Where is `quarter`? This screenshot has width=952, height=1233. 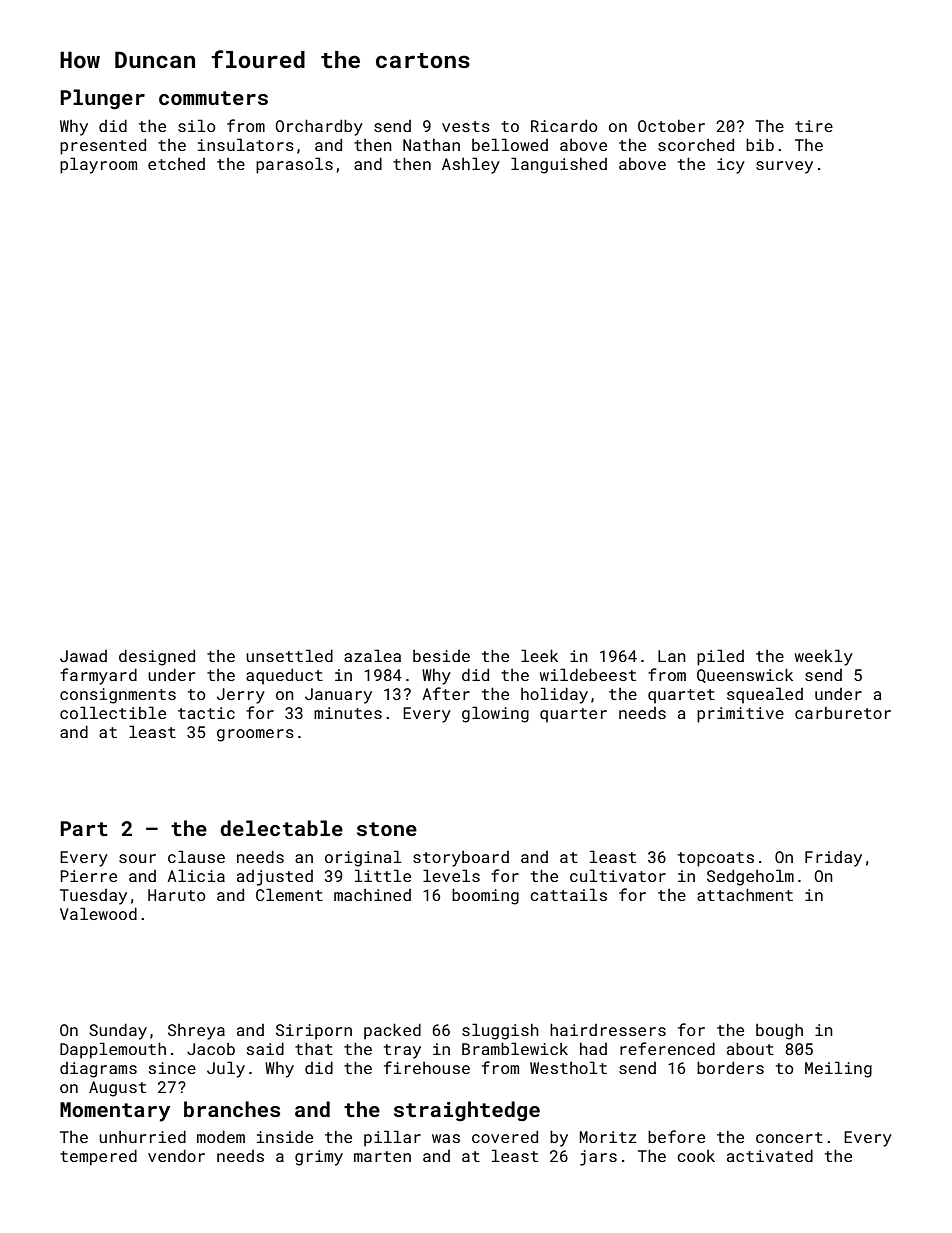 quarter is located at coordinates (573, 715).
